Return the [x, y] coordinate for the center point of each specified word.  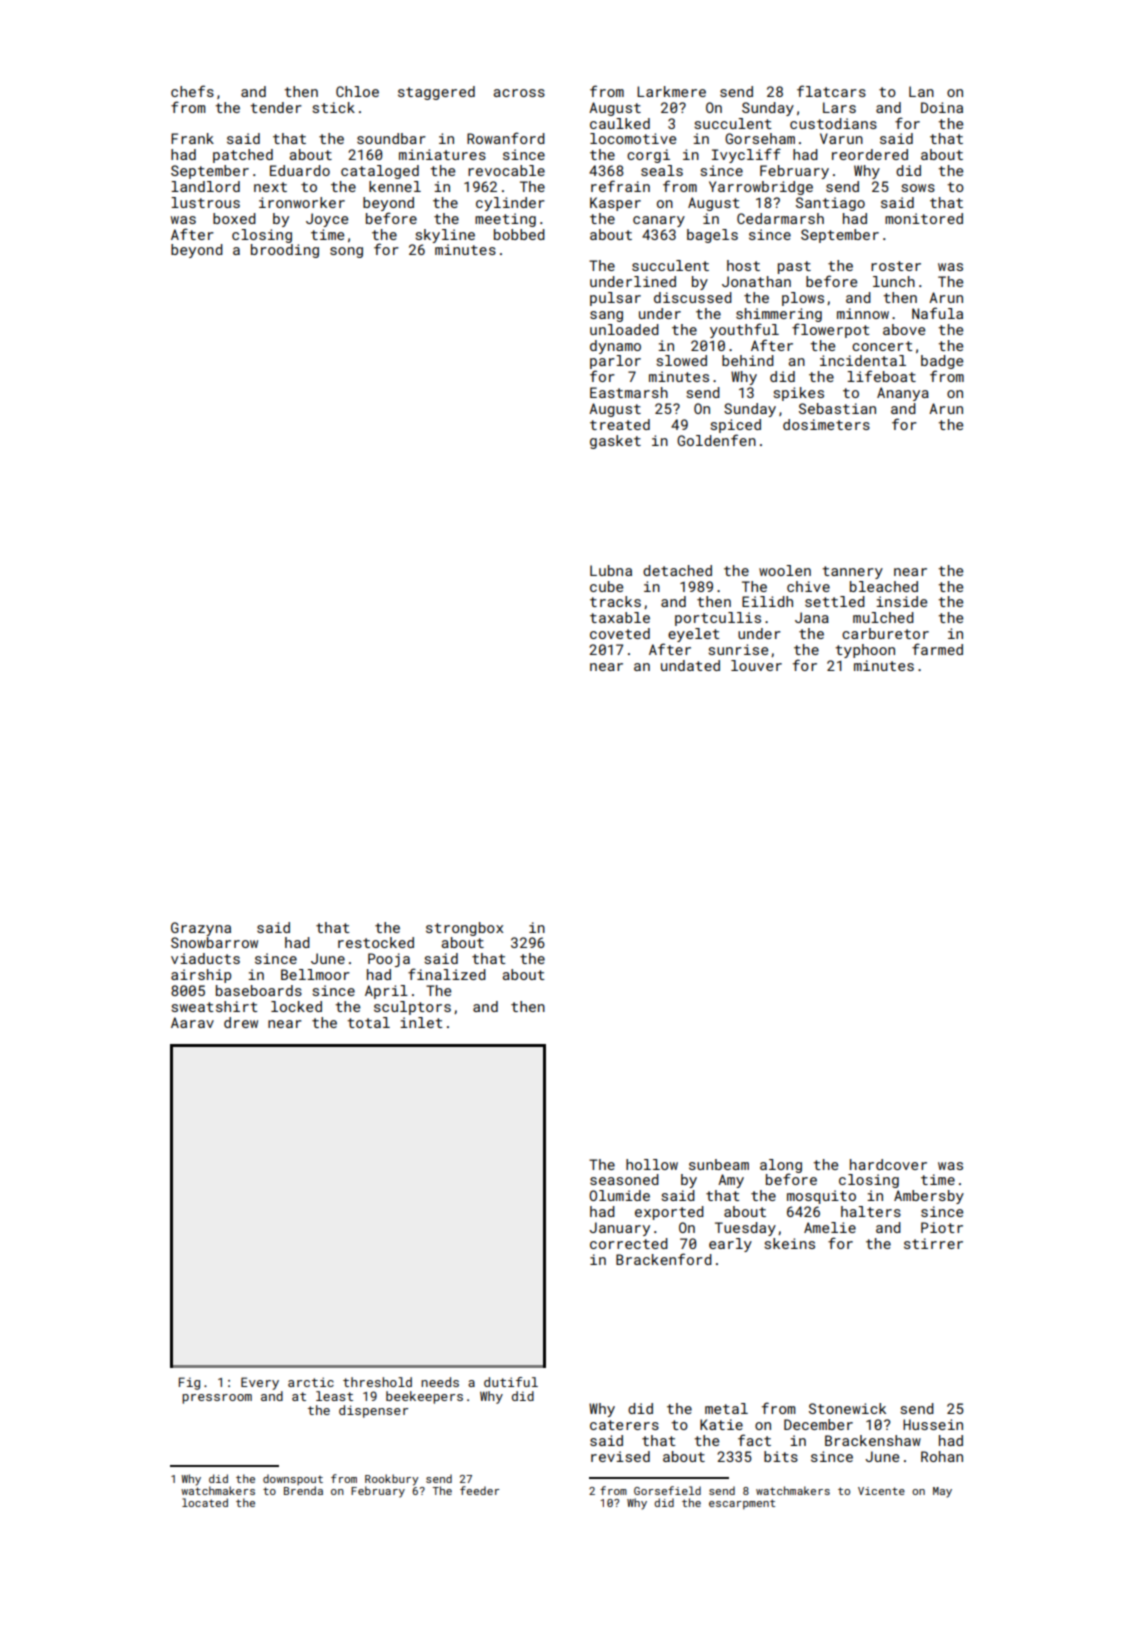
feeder [480, 1490]
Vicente [881, 1491]
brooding [285, 251]
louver [756, 665]
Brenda [303, 1490]
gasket [615, 442]
